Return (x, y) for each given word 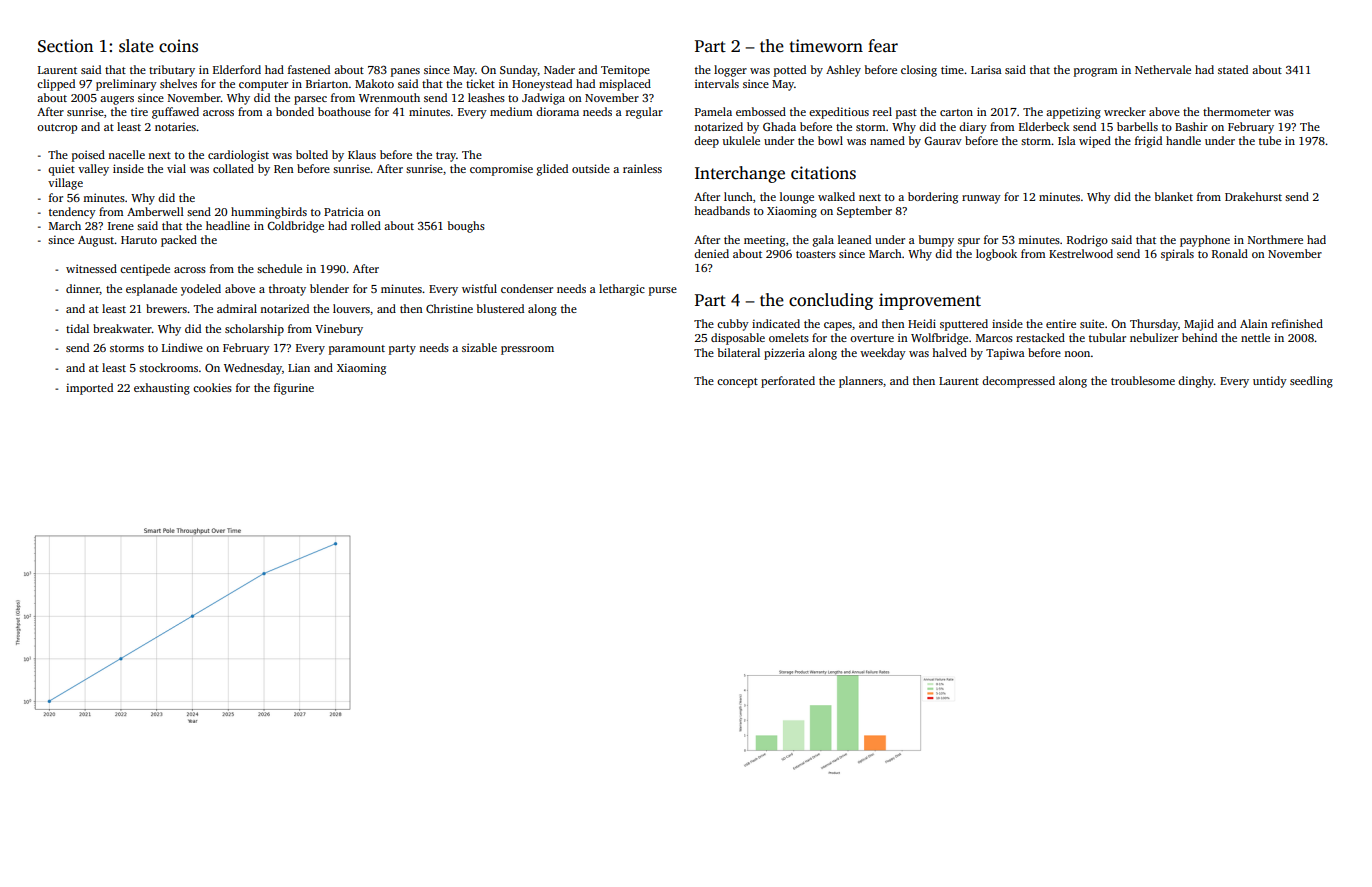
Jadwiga (543, 99)
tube (1270, 140)
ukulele (741, 140)
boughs (466, 227)
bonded (295, 111)
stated (1233, 69)
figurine (294, 389)
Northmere (1275, 239)
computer (263, 86)
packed (179, 241)
